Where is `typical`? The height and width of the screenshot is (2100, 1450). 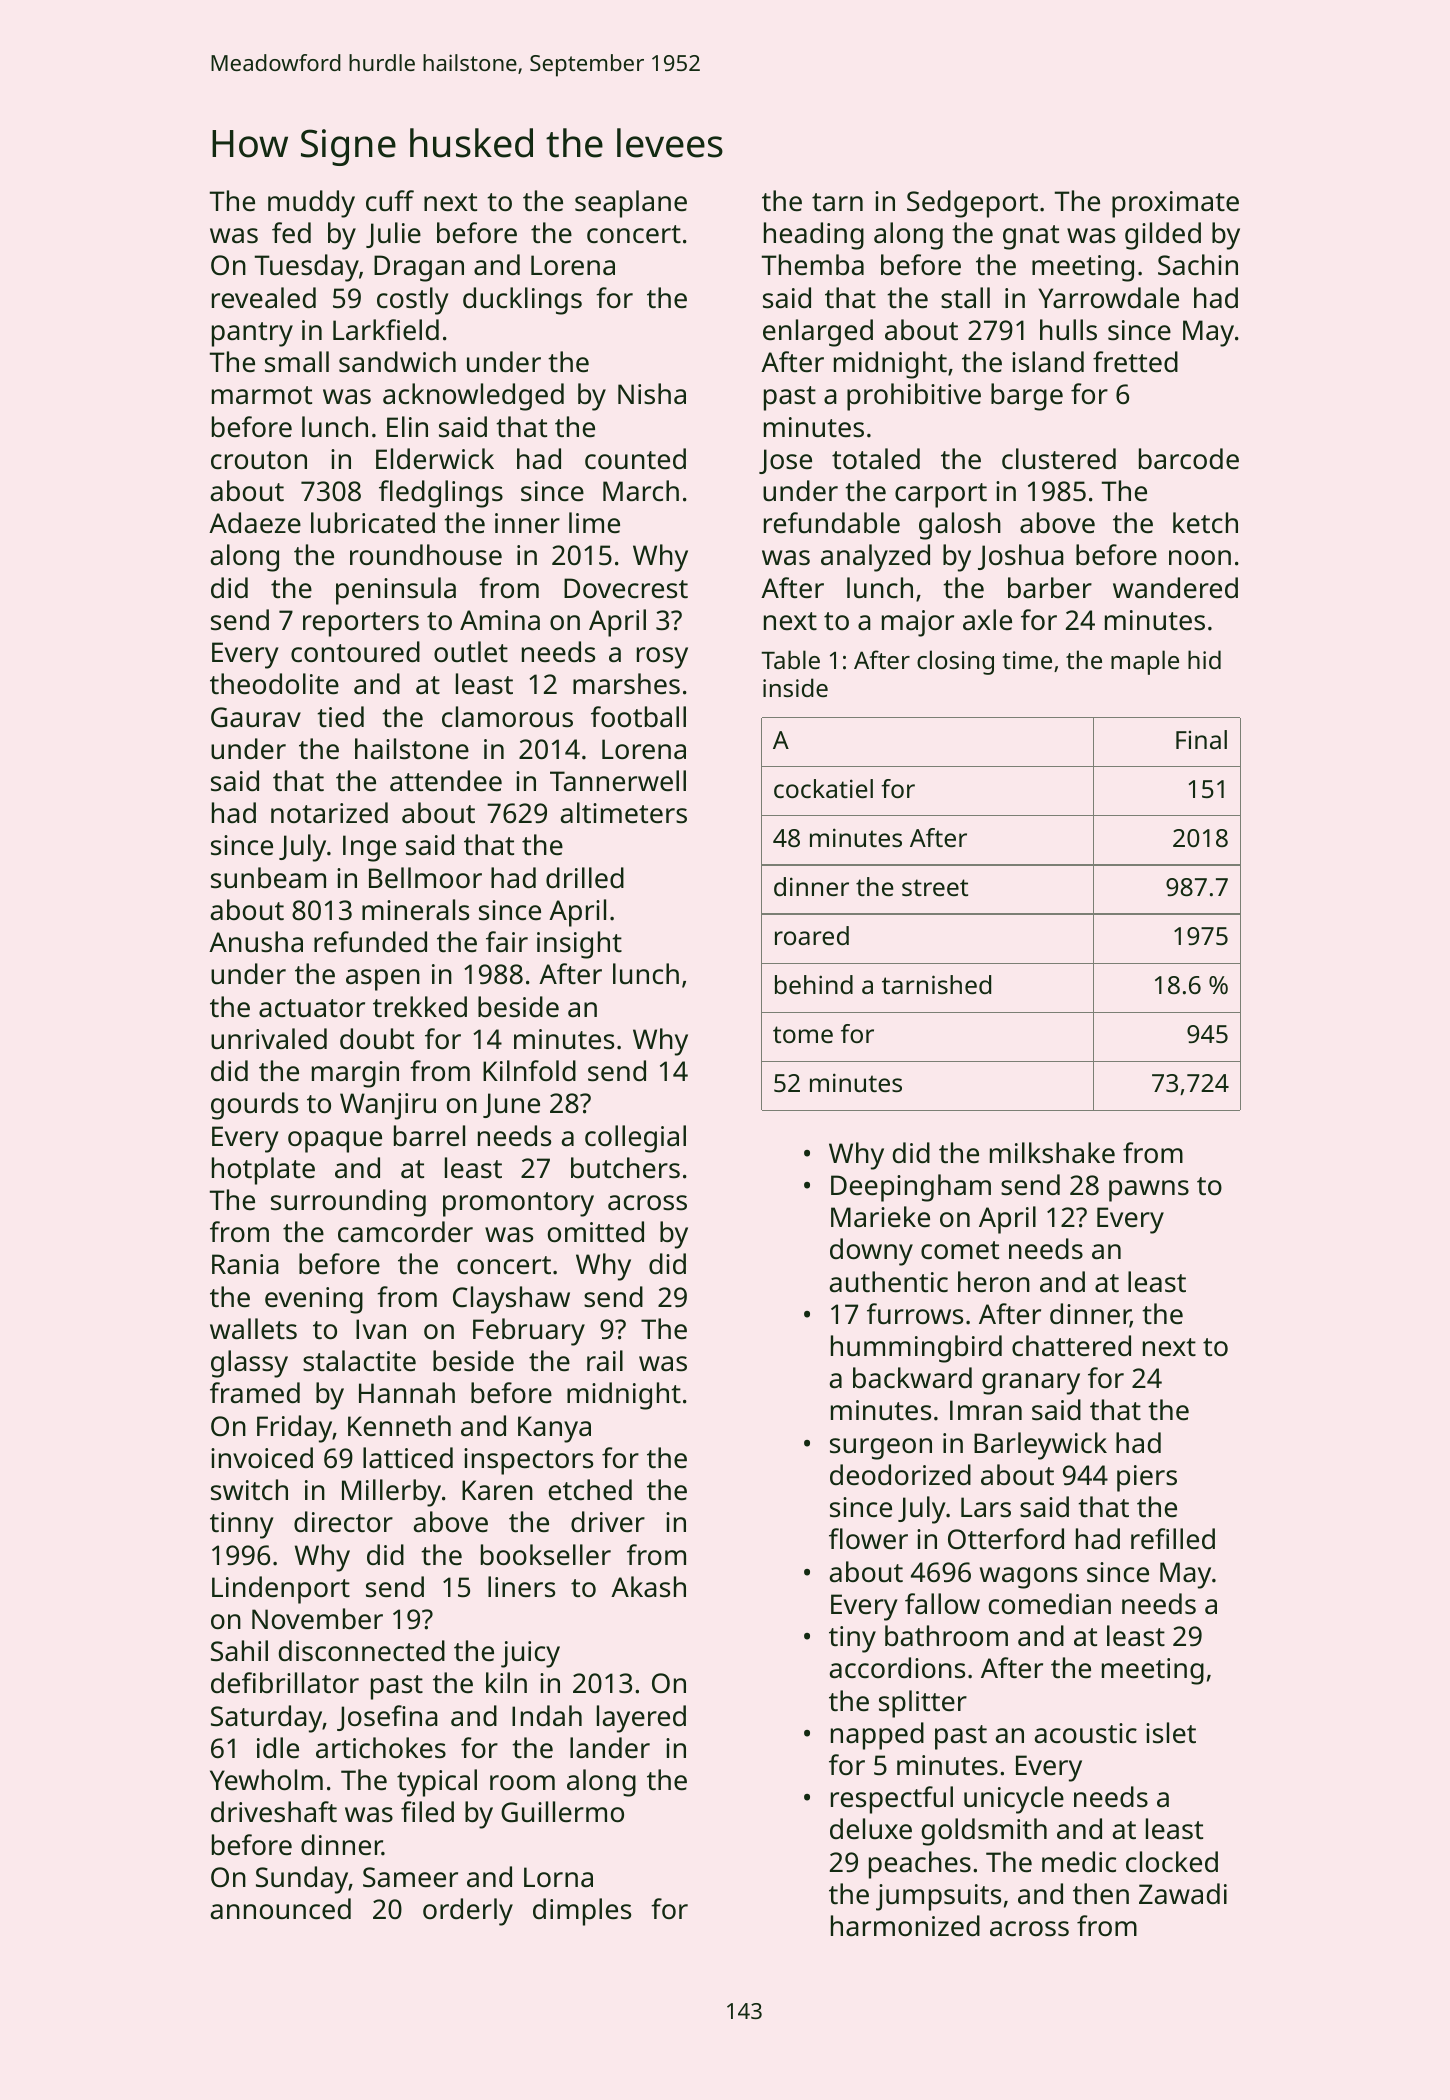 typical is located at coordinates (437, 1783).
